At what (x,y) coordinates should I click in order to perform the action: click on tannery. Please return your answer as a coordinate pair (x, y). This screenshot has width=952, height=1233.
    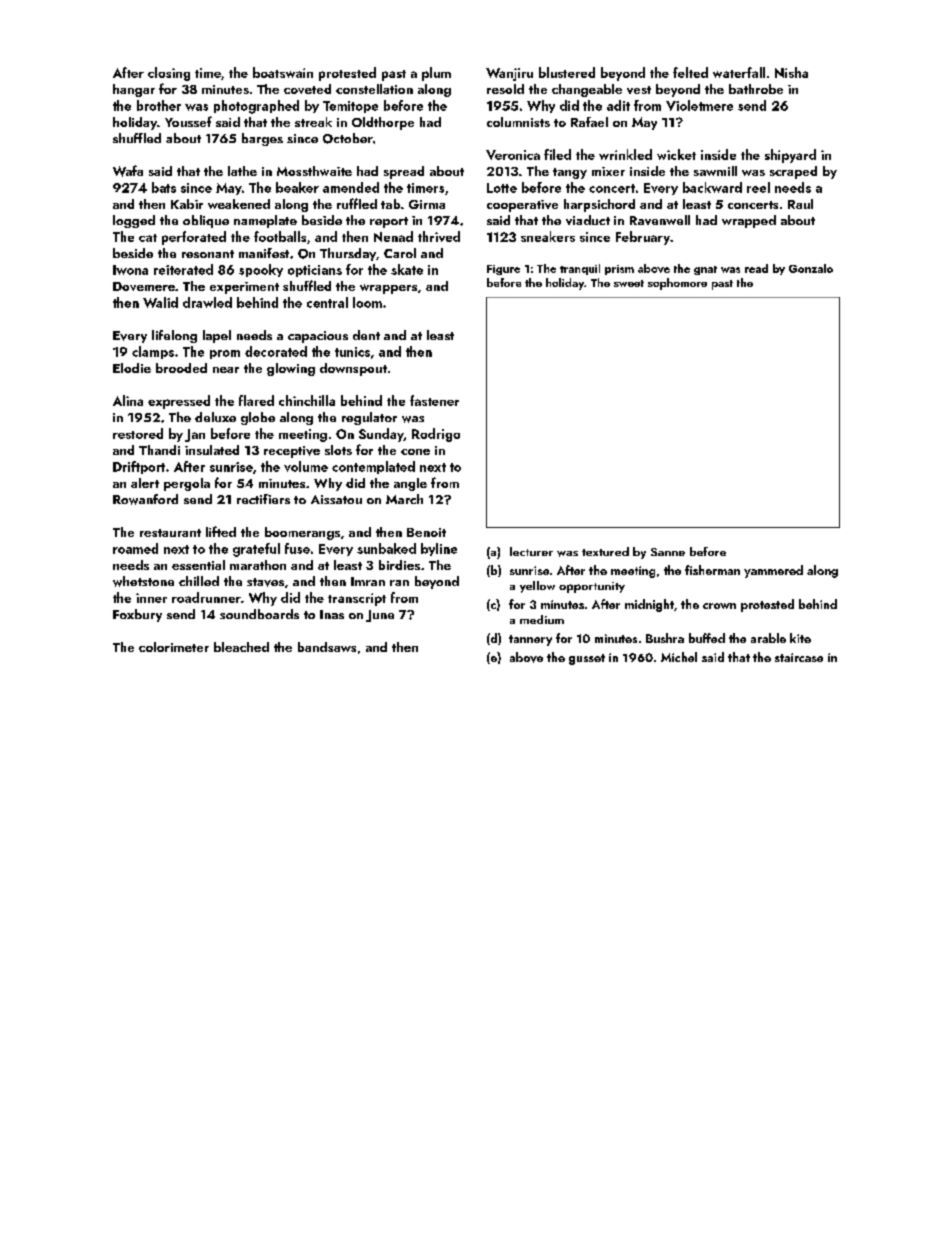
    Looking at the image, I should click on (530, 640).
